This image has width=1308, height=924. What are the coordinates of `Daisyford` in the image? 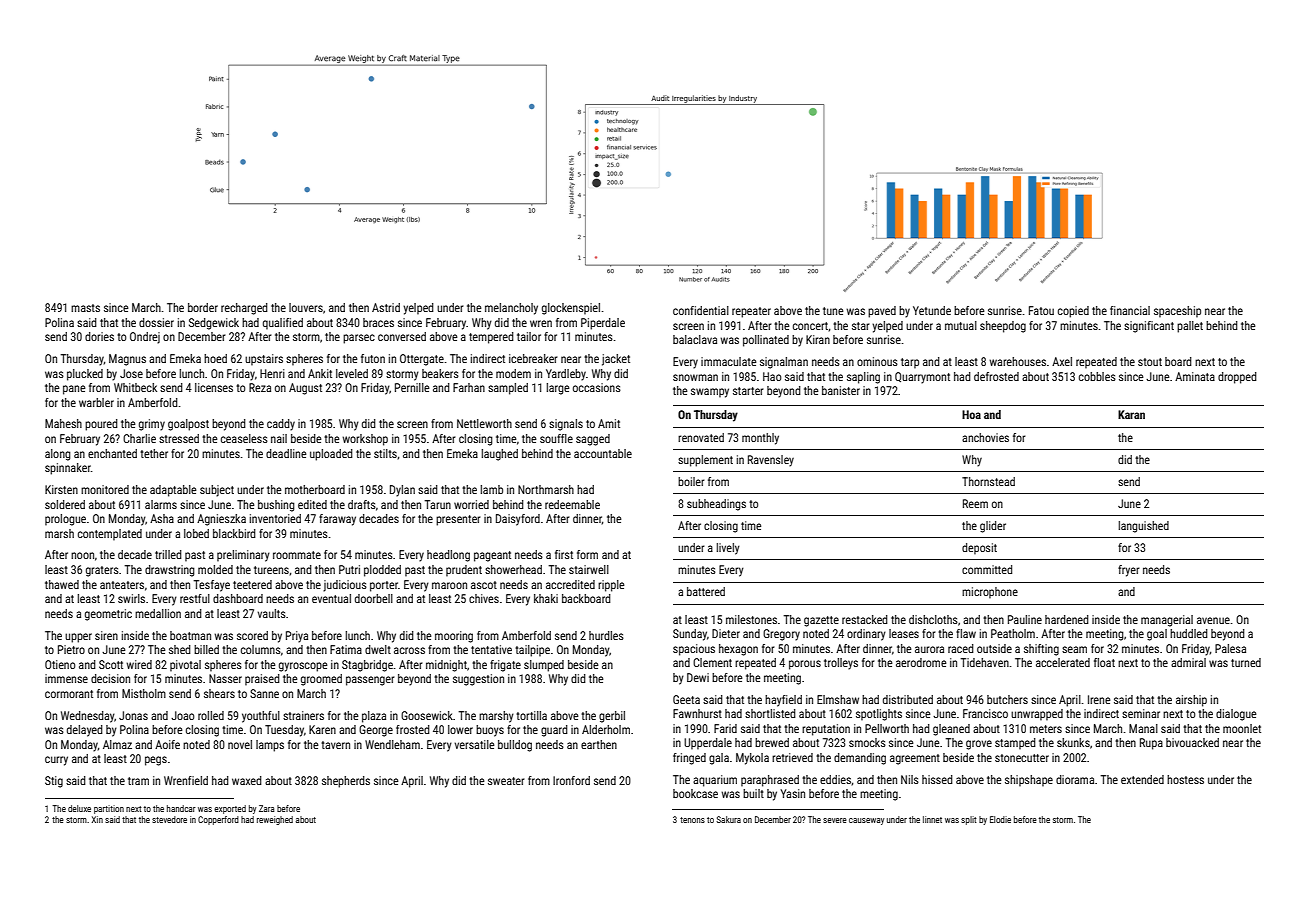 It's located at (518, 520).
